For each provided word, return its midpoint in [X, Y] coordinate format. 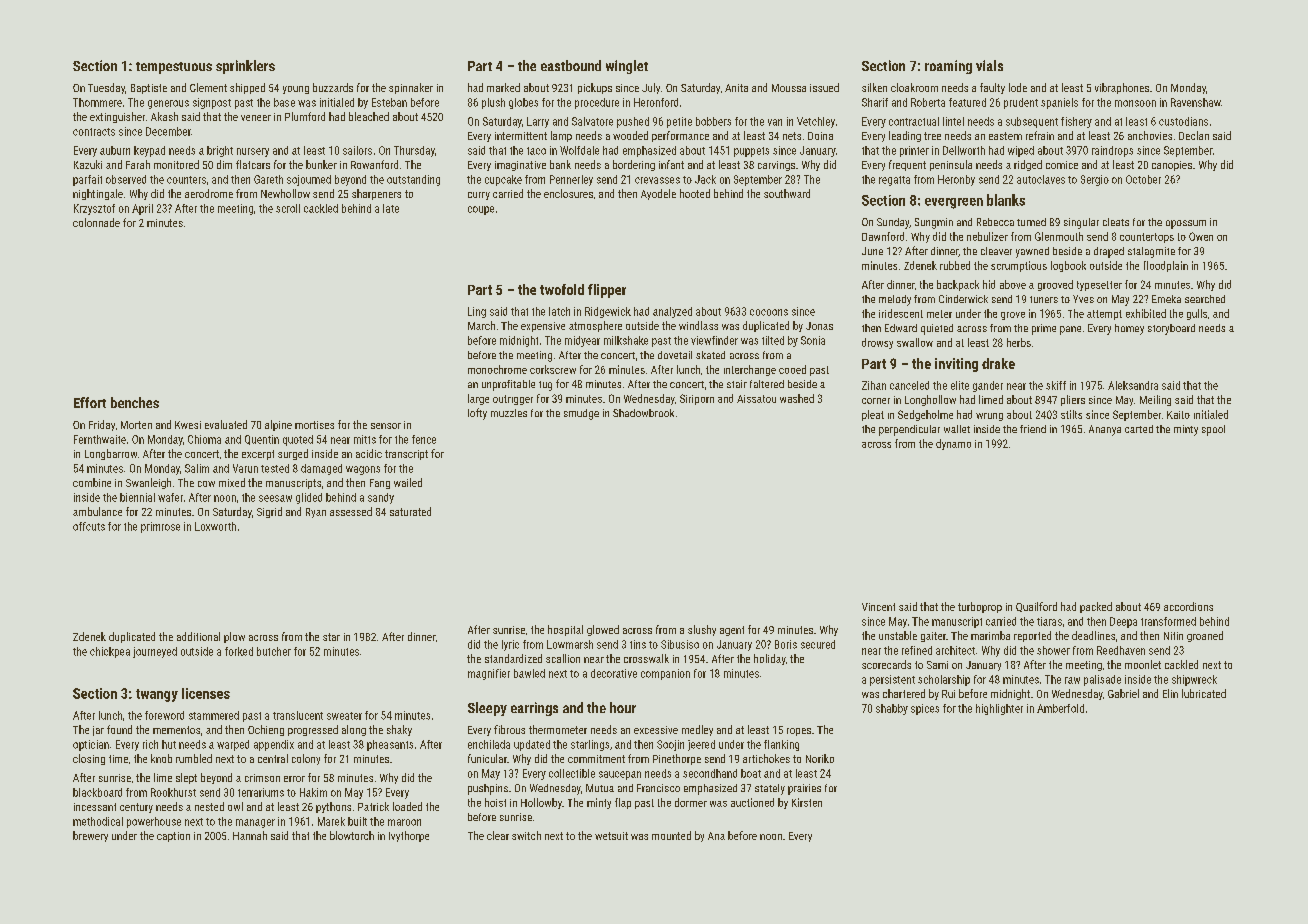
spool [1213, 430]
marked [503, 87]
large [478, 399]
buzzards [333, 87]
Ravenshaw [1196, 102]
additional [198, 636]
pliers [1073, 400]
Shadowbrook [643, 413]
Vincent [878, 607]
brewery [90, 836]
